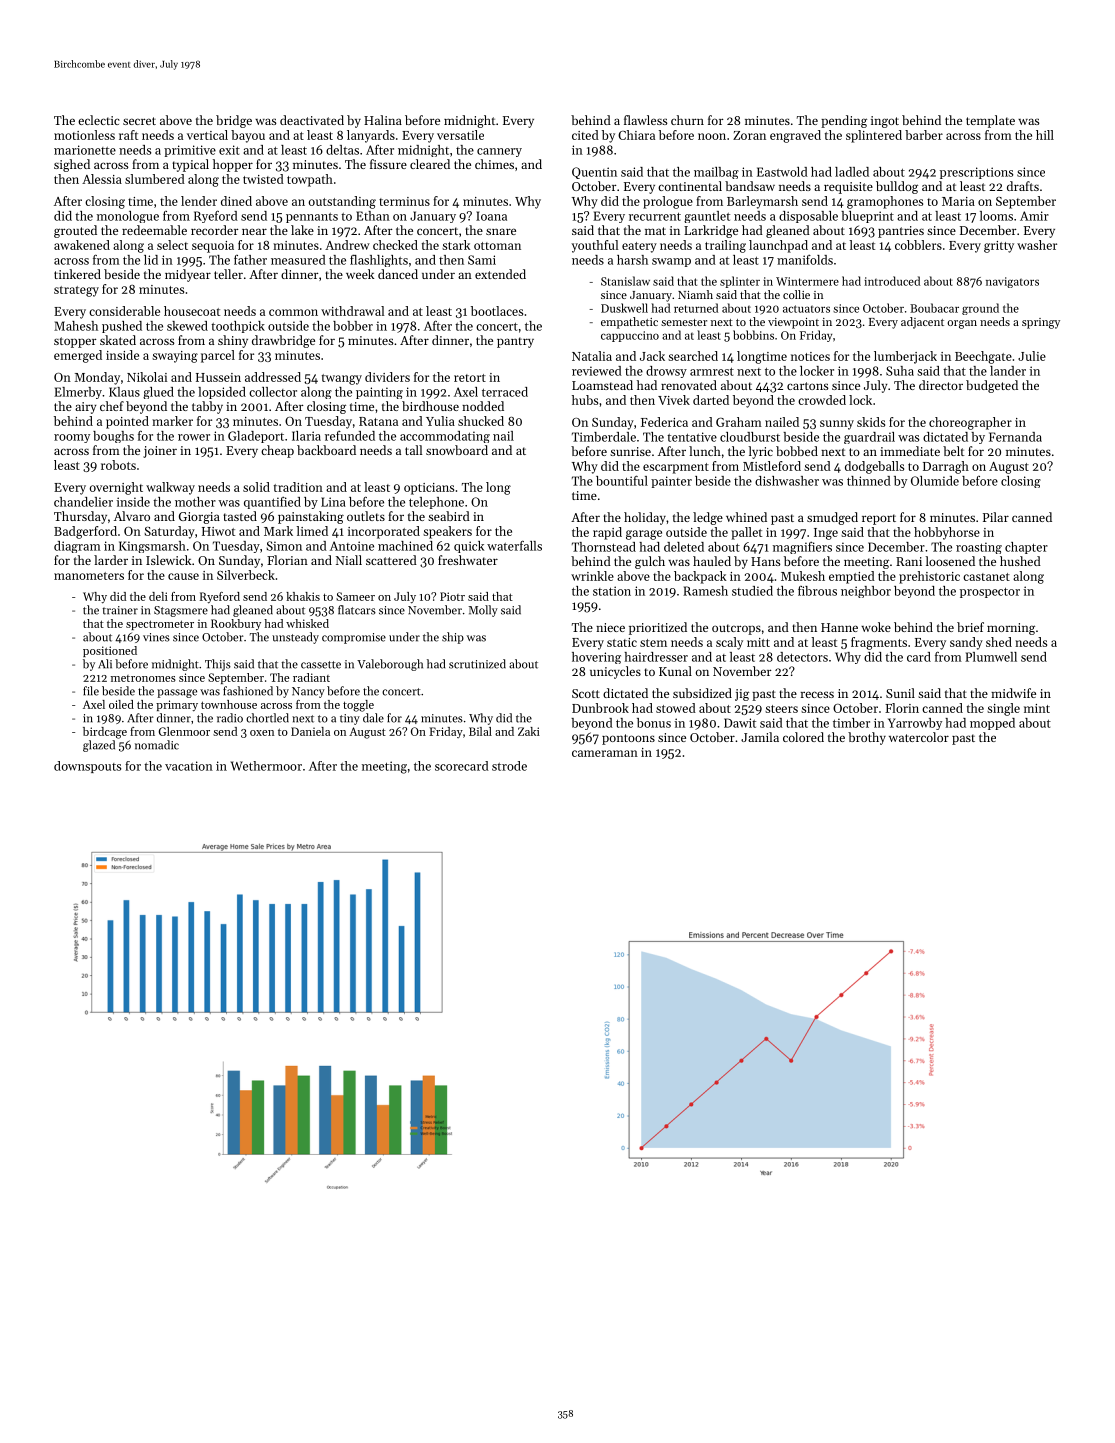  I want to click on freshwater, so click(468, 560).
